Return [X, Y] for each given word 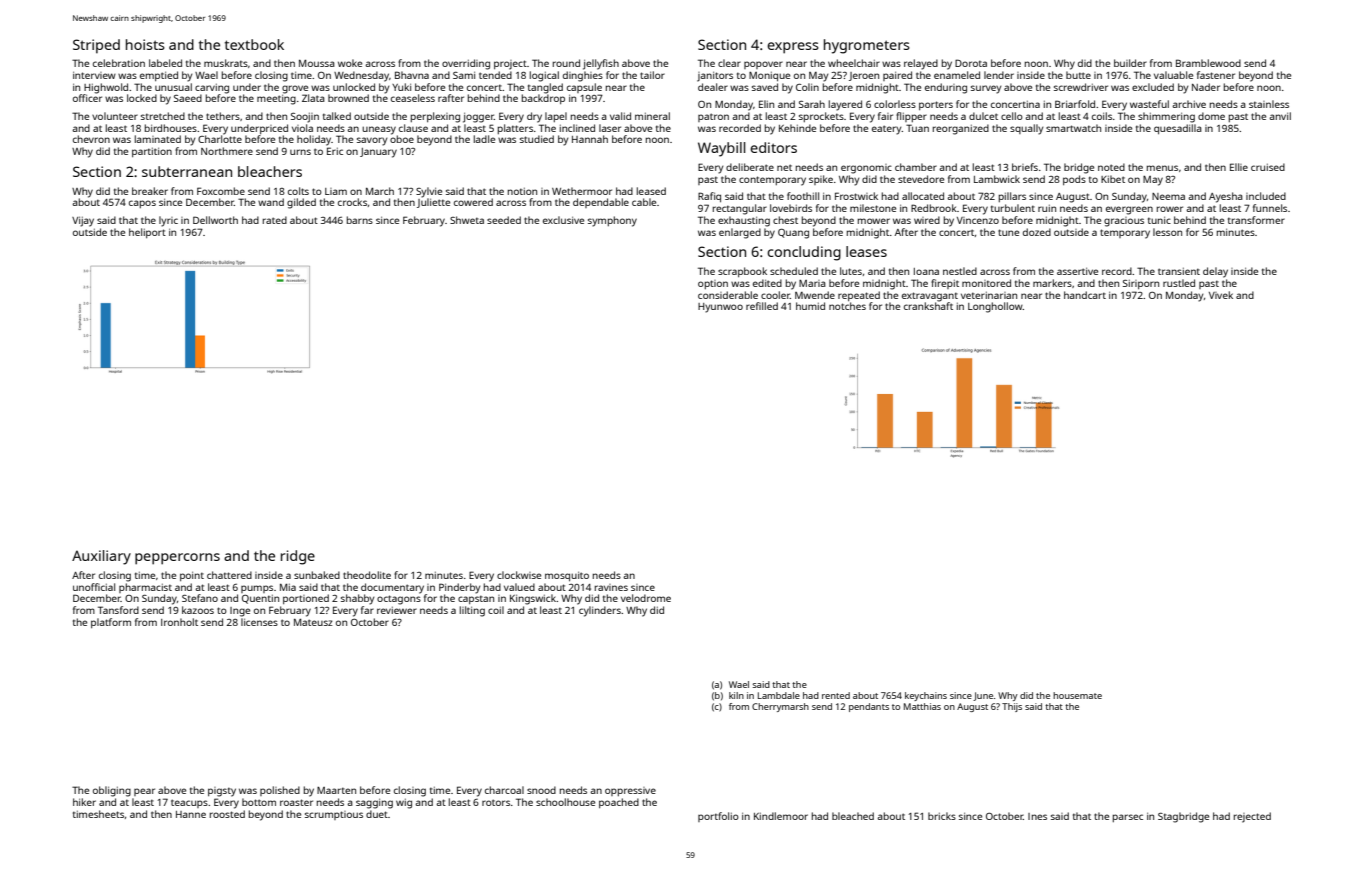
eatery [887, 130]
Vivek [1221, 295]
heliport [147, 233]
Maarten [336, 790]
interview [94, 75]
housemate [1077, 695]
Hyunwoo [720, 308]
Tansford [118, 610]
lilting [472, 611]
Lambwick [997, 179]
